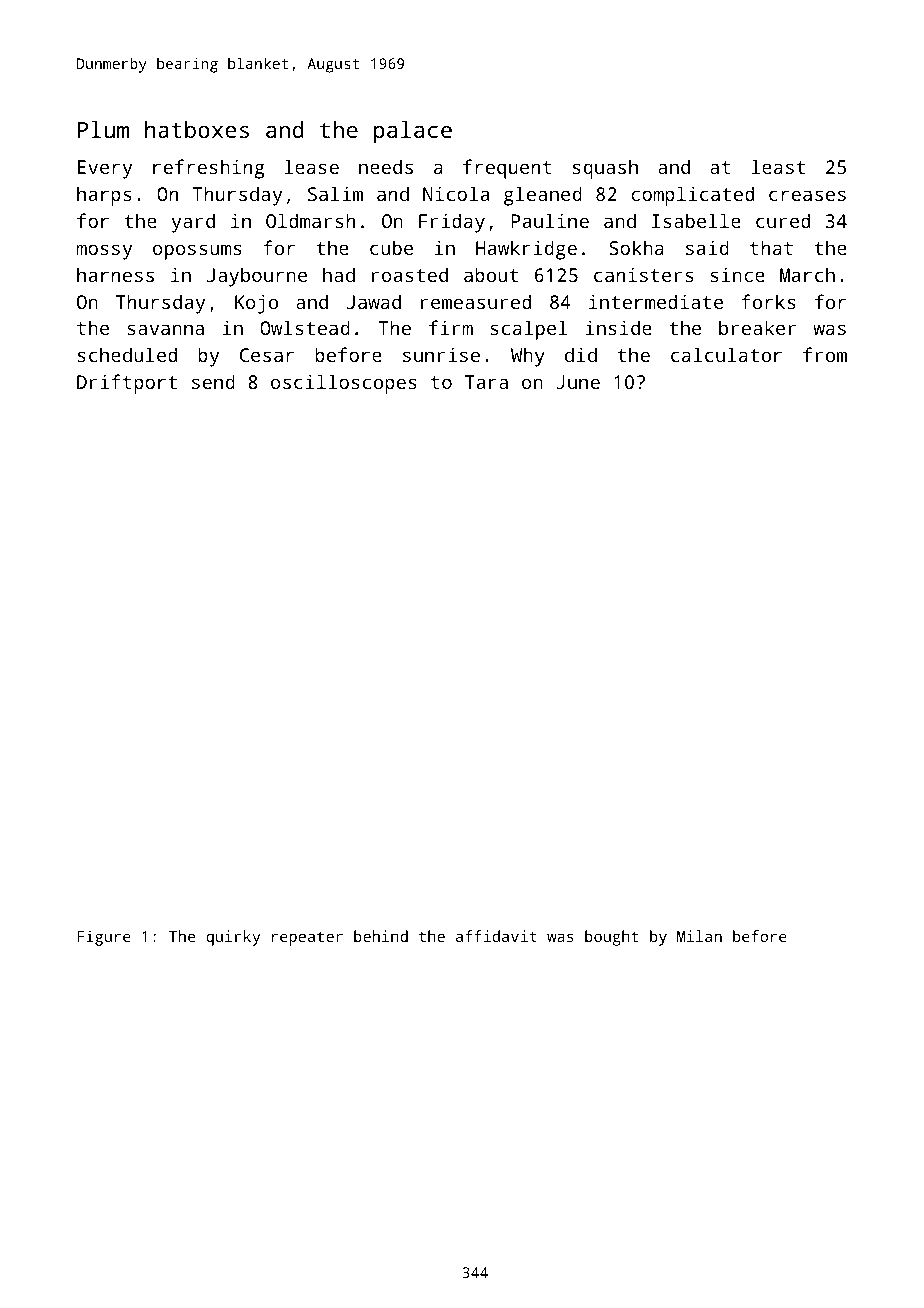 Image resolution: width=924 pixels, height=1308 pixels. Describe the element at coordinates (115, 274) in the page. I see `harness` at that location.
